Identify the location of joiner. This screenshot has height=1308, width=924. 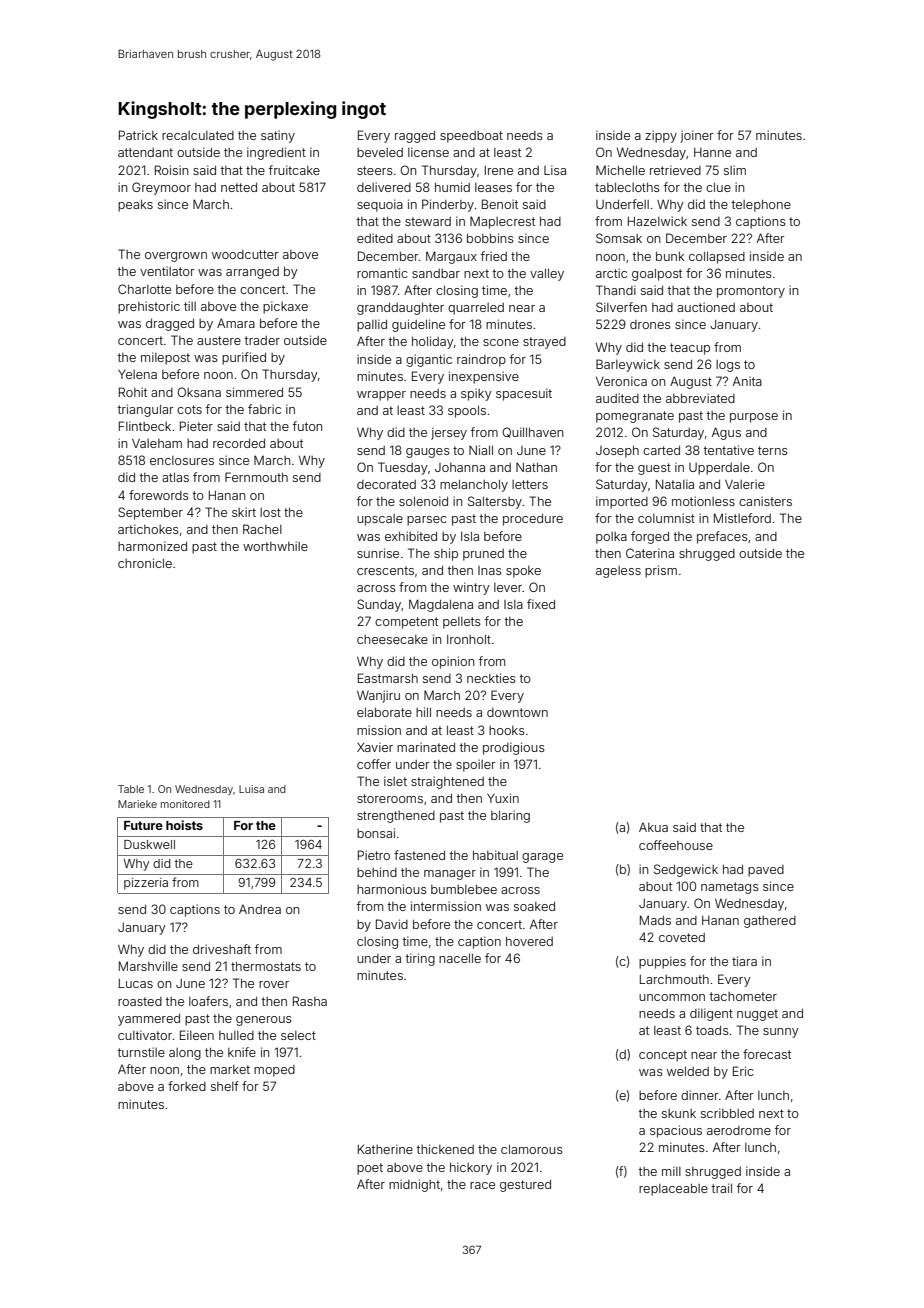
(697, 136).
